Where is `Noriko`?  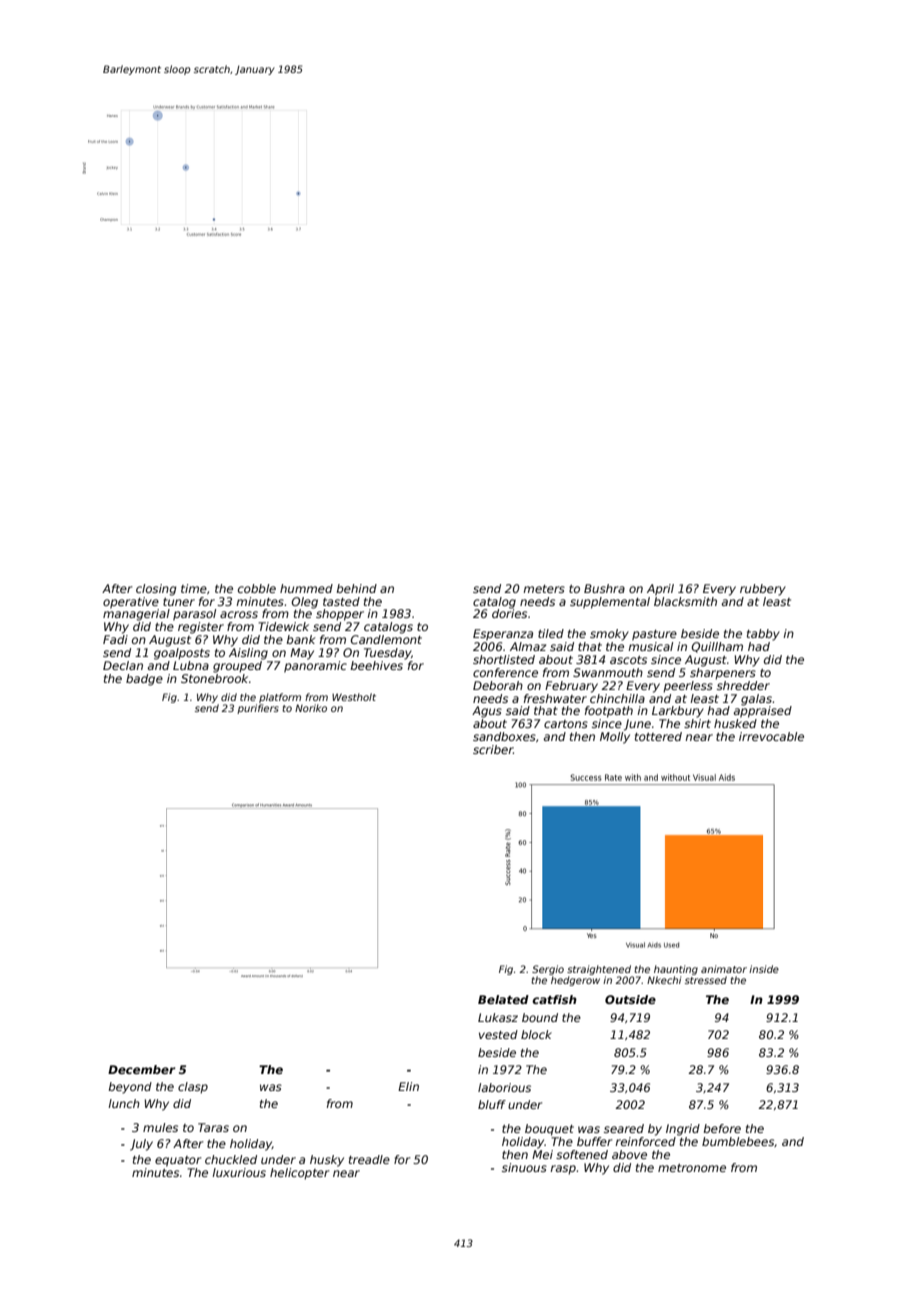 Noriko is located at coordinates (311, 708).
